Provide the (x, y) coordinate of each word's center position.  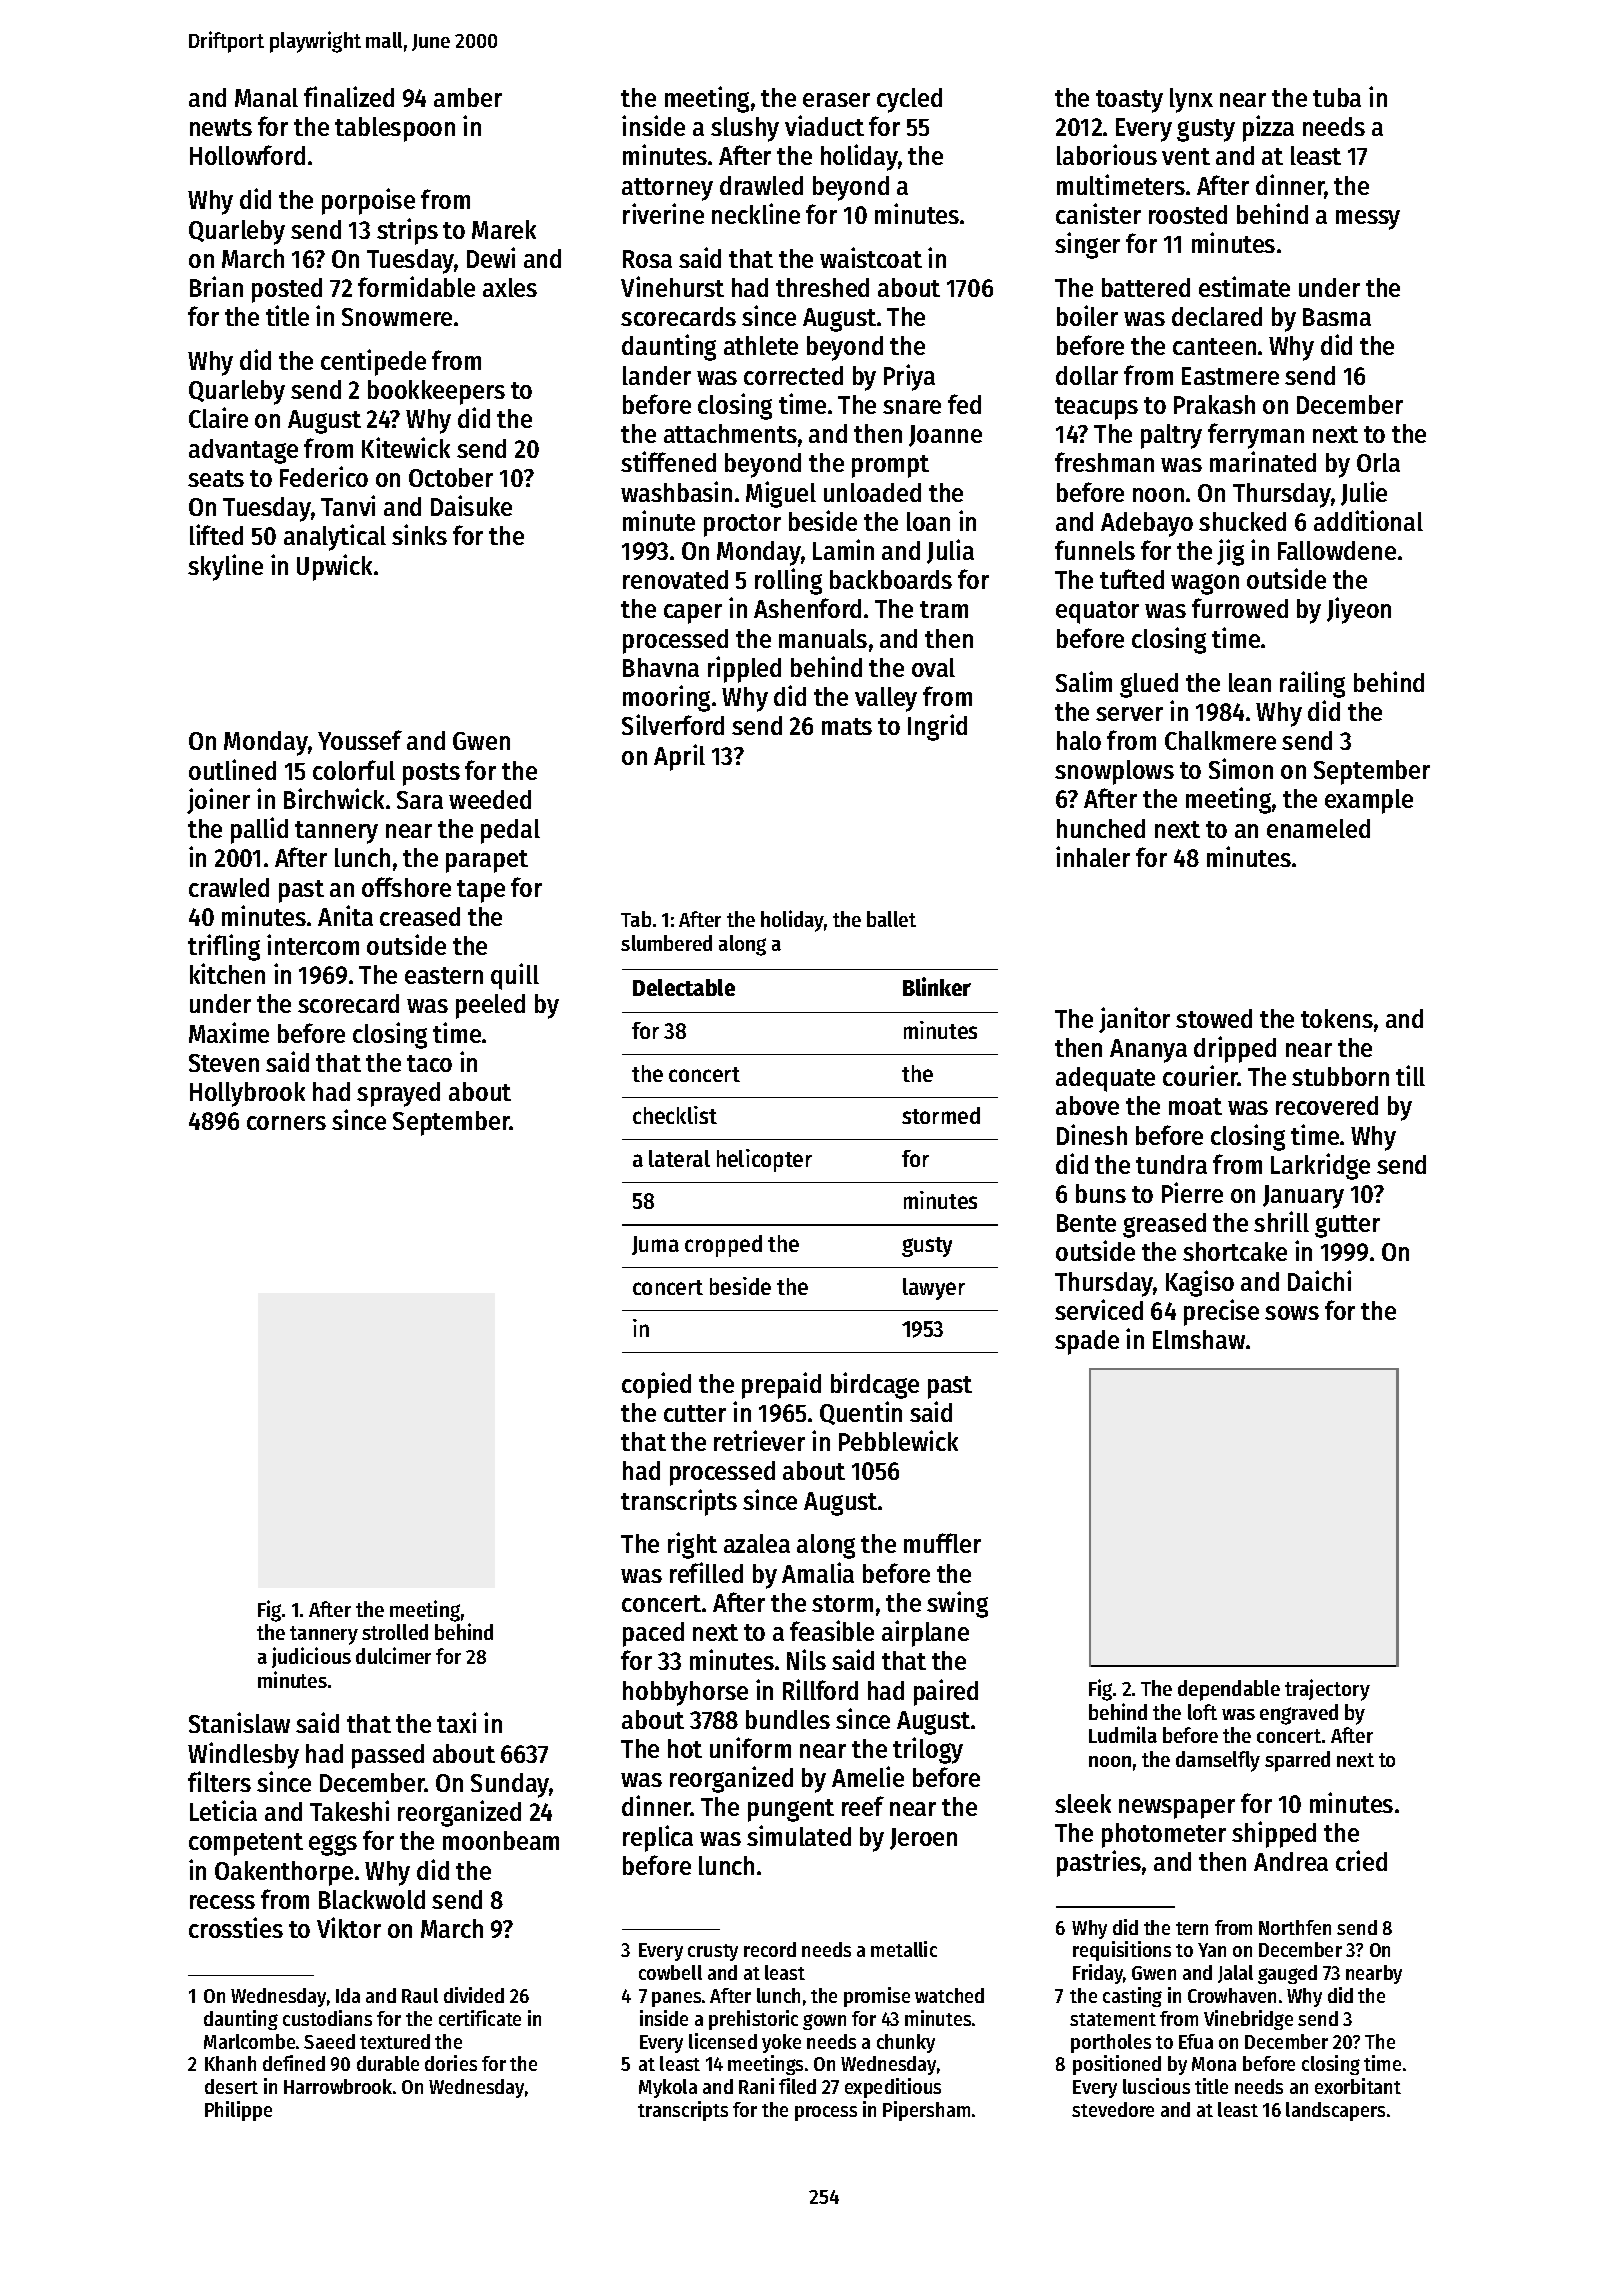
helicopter (764, 1160)
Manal (266, 97)
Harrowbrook (338, 2086)
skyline (225, 567)
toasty (1129, 101)
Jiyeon (1359, 610)
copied (656, 1385)
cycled (909, 100)
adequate (1105, 1079)
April (679, 757)
